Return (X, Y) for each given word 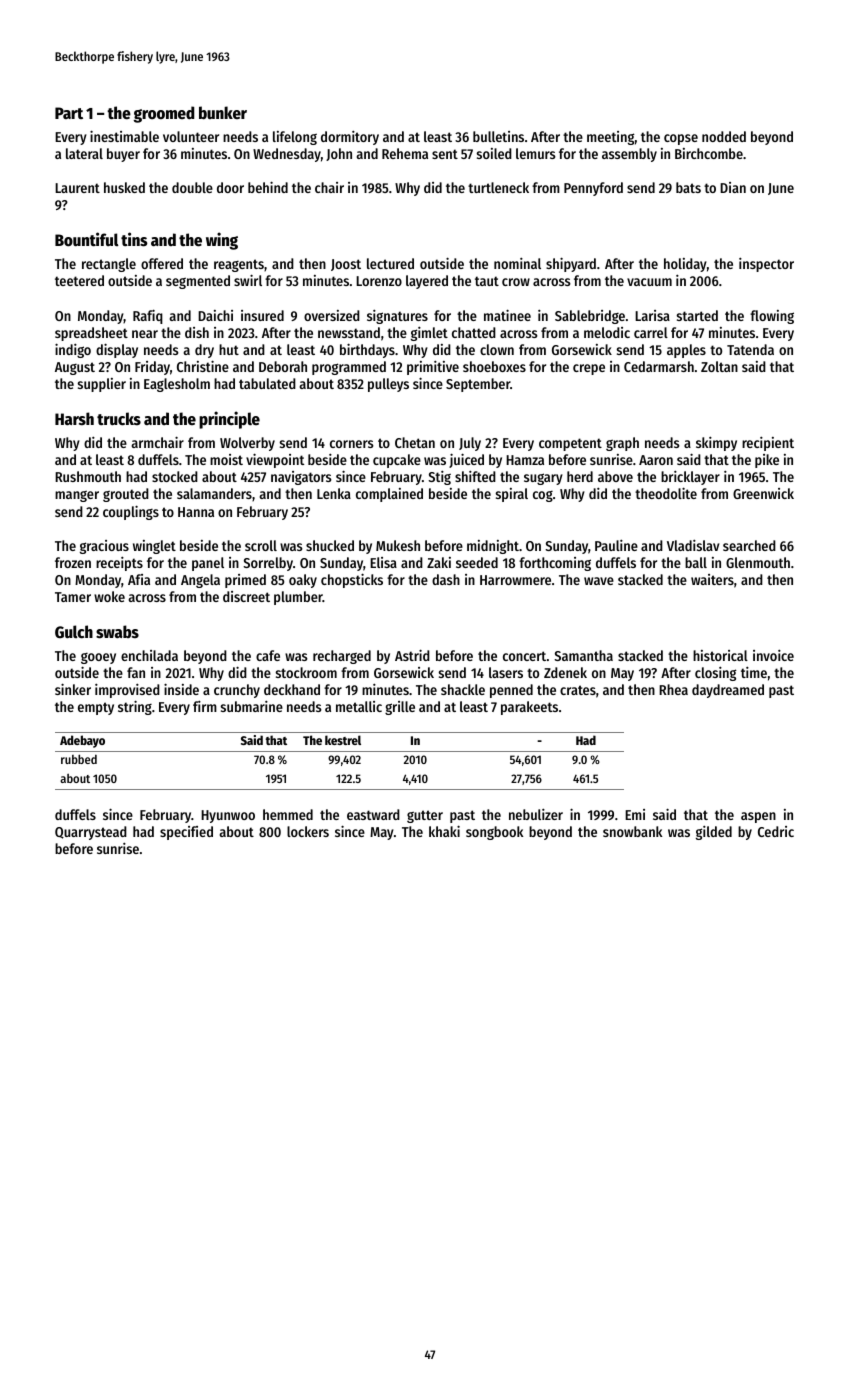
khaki (444, 831)
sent (445, 154)
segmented (198, 282)
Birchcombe (709, 153)
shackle (463, 689)
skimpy (716, 444)
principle (229, 420)
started (697, 315)
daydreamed (728, 691)
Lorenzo (379, 281)
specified (186, 833)
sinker (73, 689)
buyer (123, 155)
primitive (433, 368)
